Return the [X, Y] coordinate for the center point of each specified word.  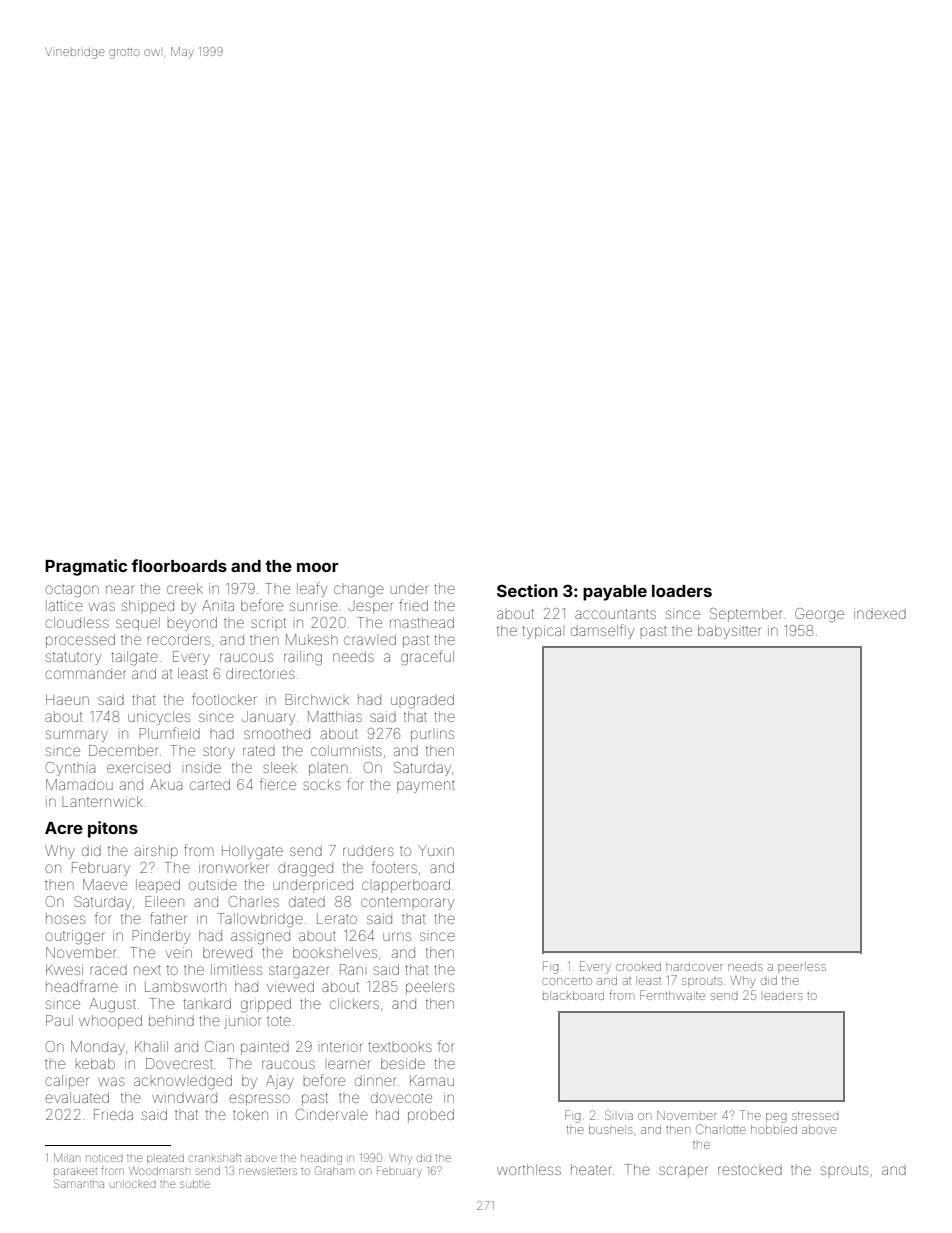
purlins [432, 735]
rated [259, 750]
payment [426, 787]
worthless [529, 1169]
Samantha [79, 1183]
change [359, 591]
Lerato [337, 918]
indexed [880, 613]
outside [213, 884]
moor [318, 567]
